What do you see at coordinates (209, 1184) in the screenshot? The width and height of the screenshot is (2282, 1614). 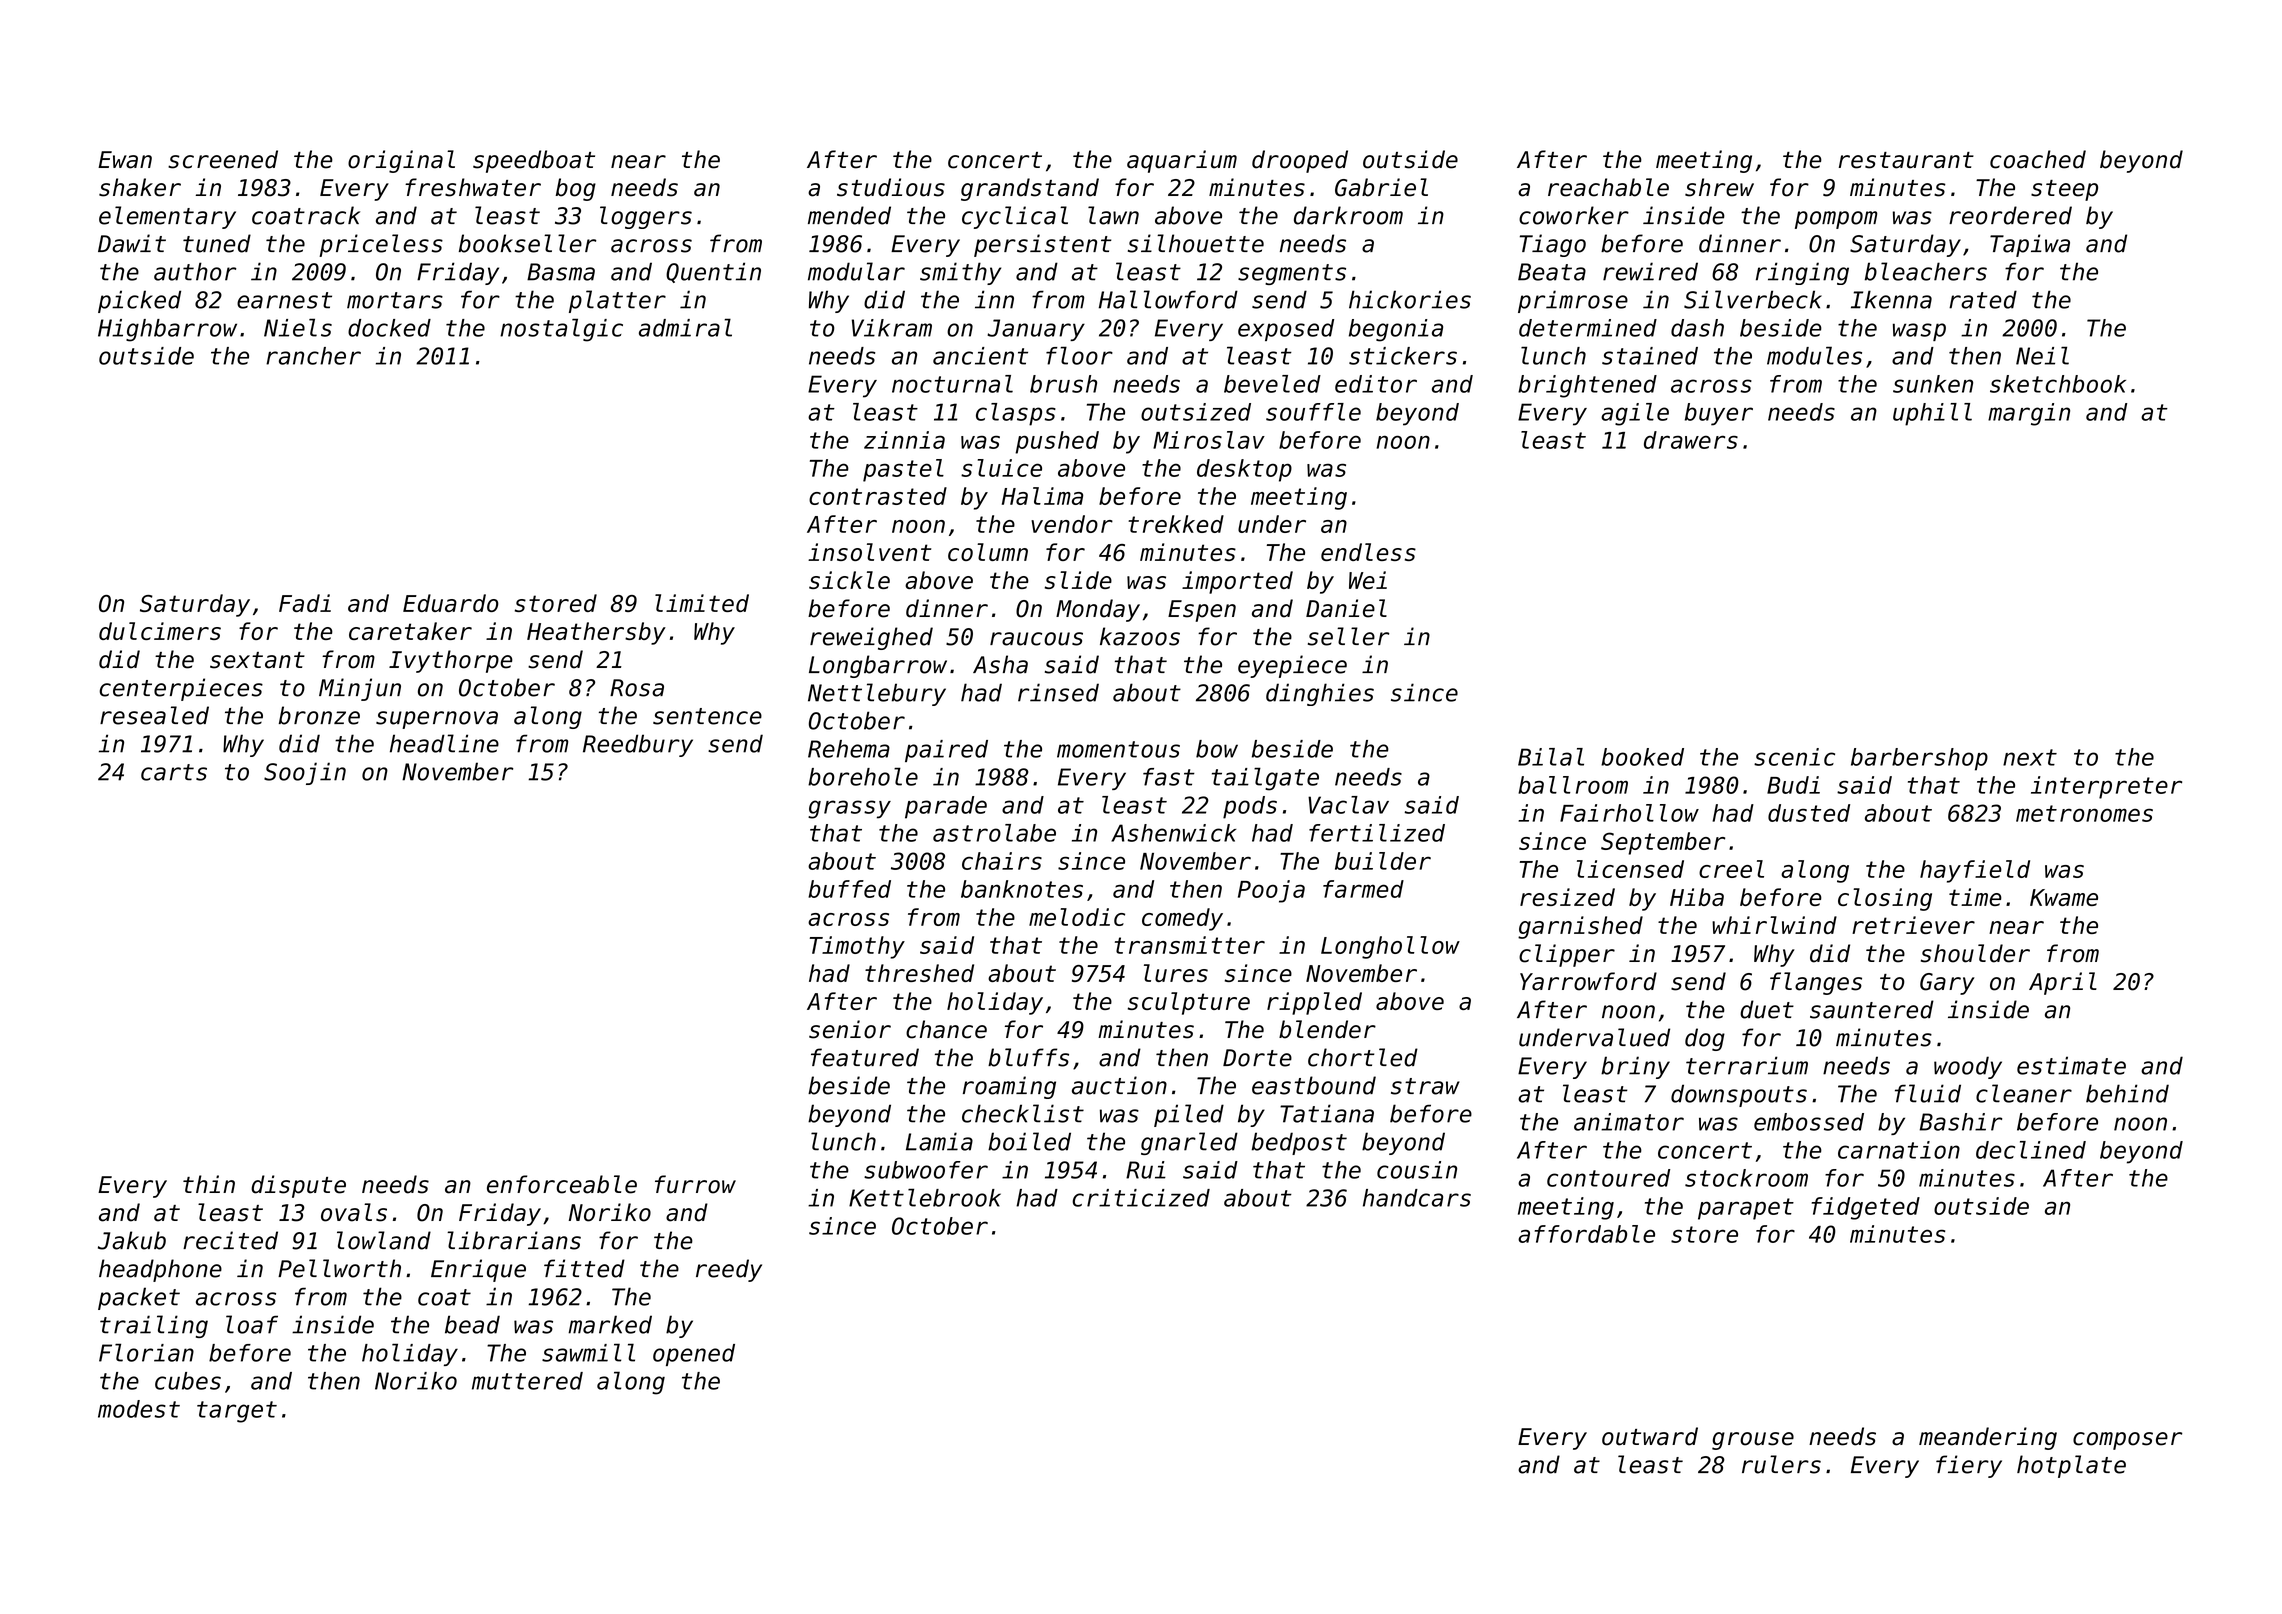 I see `thin` at bounding box center [209, 1184].
